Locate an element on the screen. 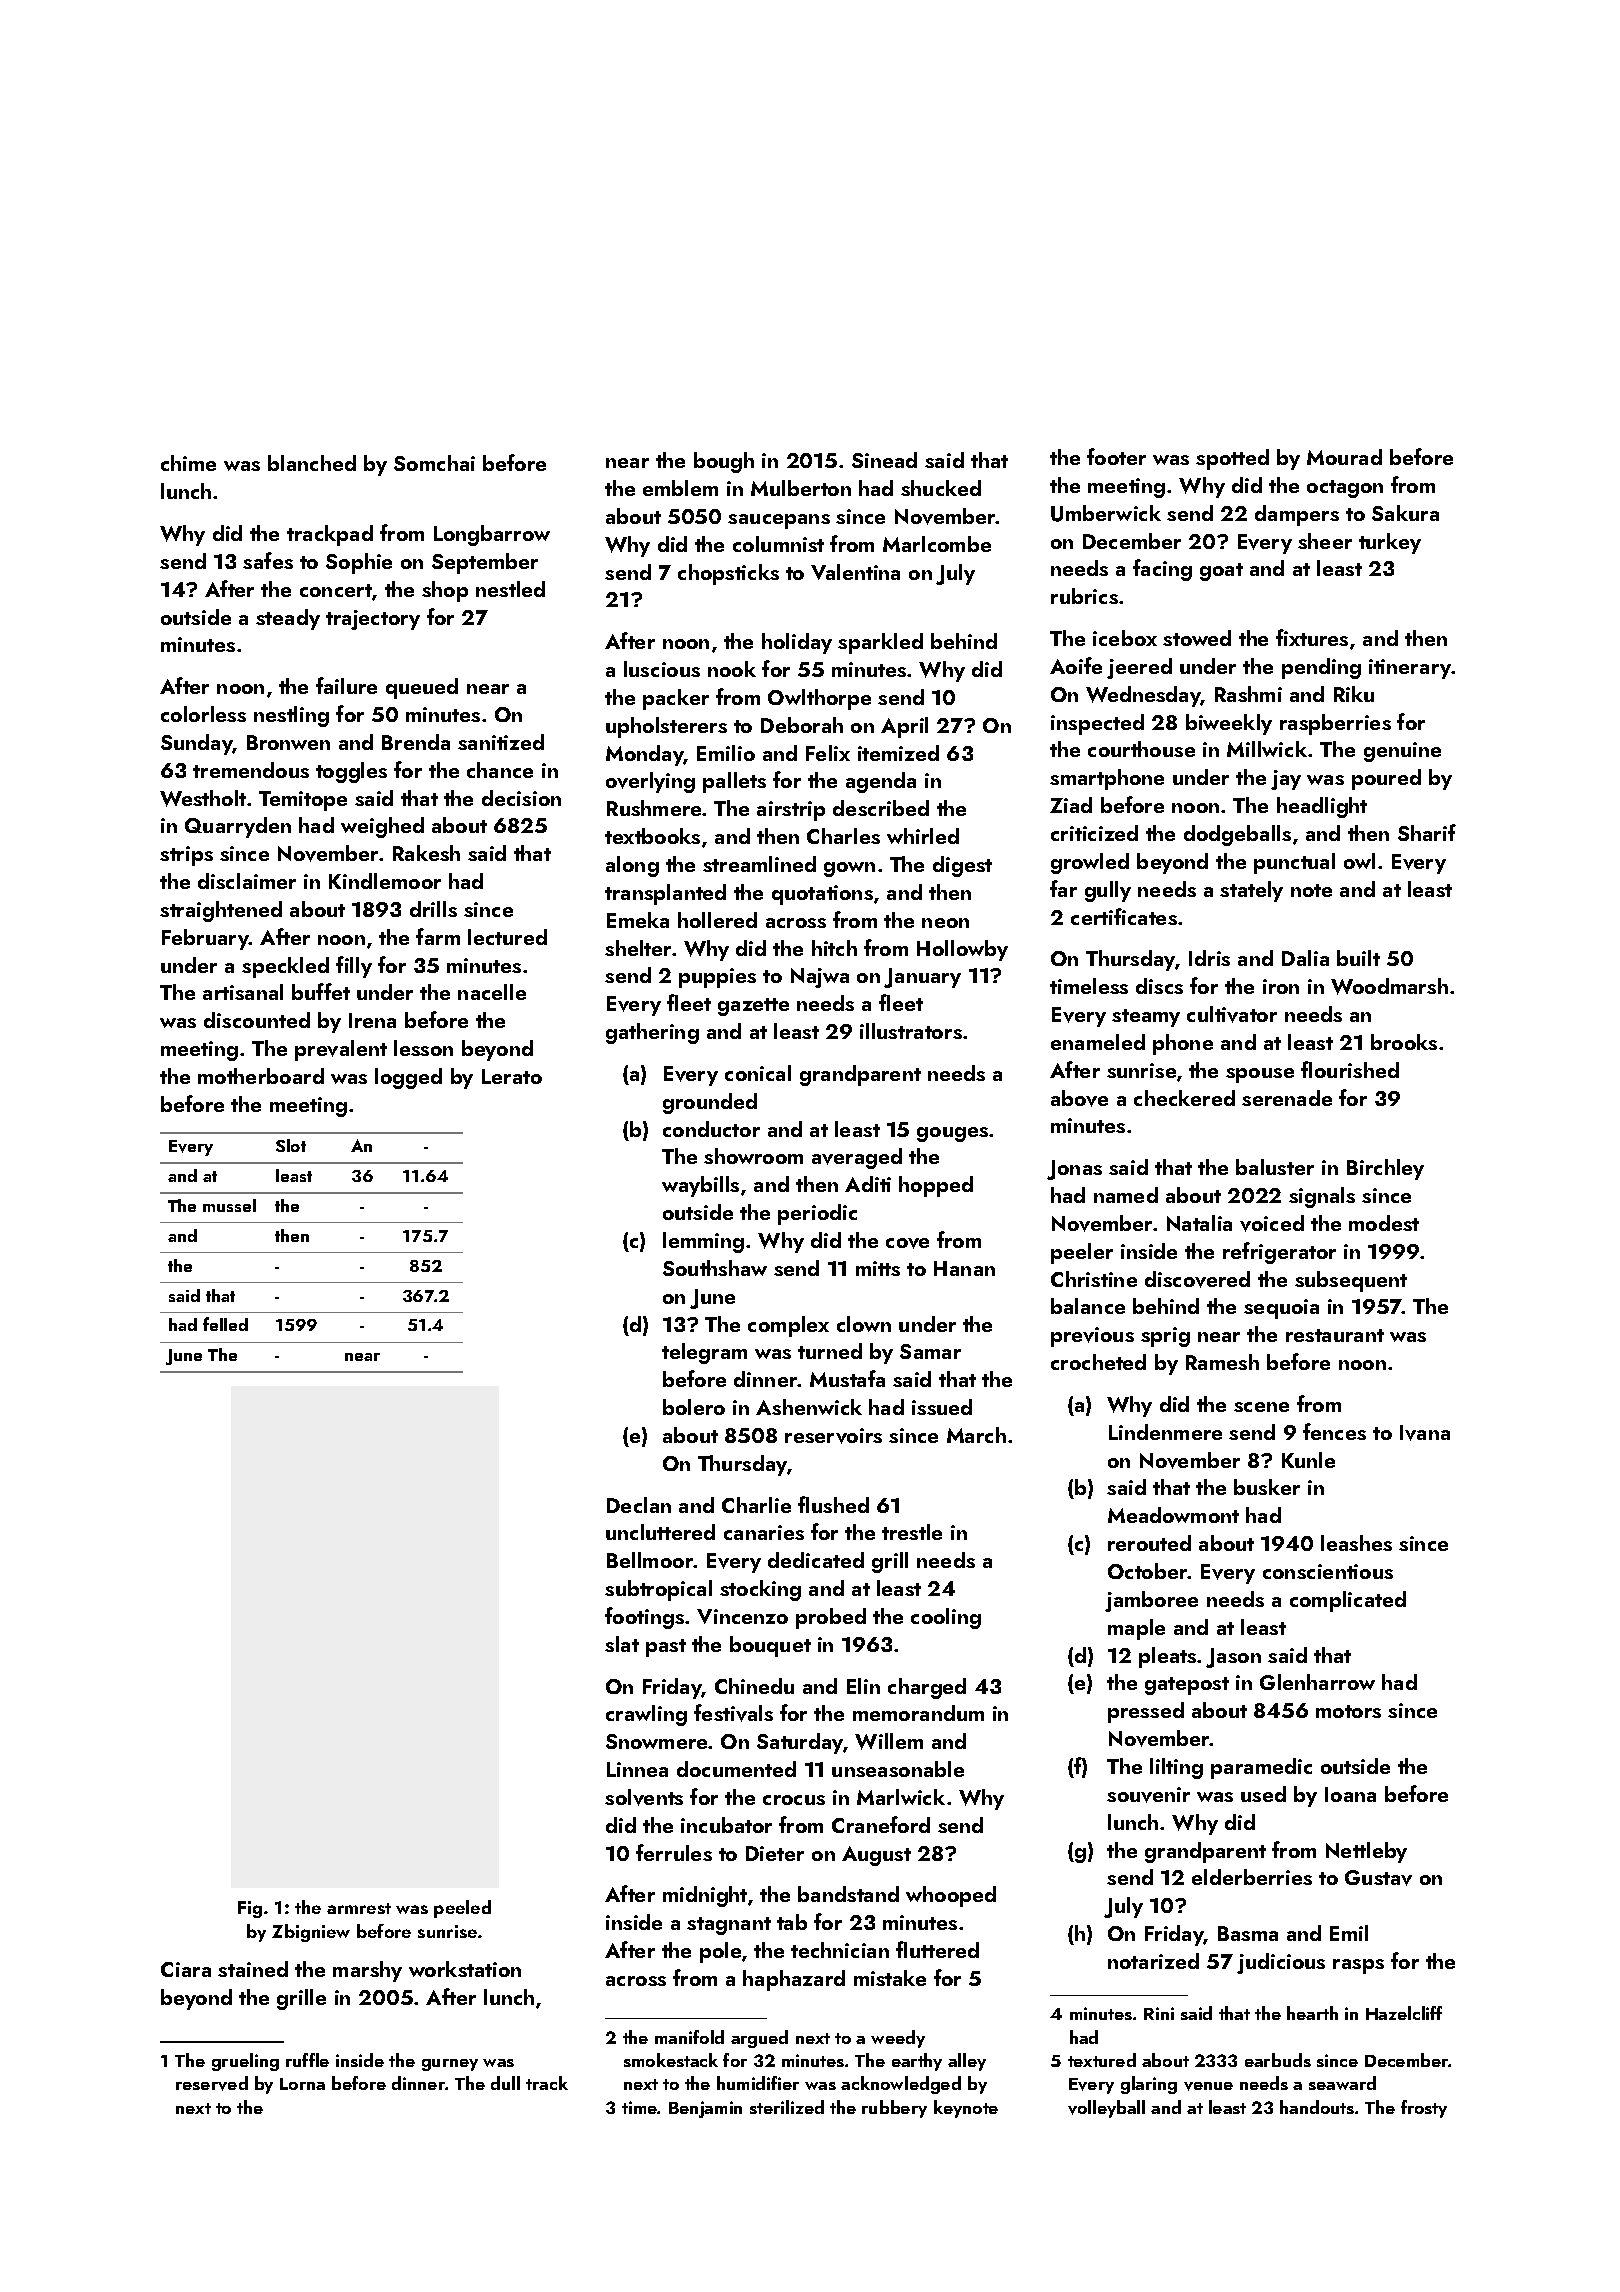  Samar is located at coordinates (930, 1351).
